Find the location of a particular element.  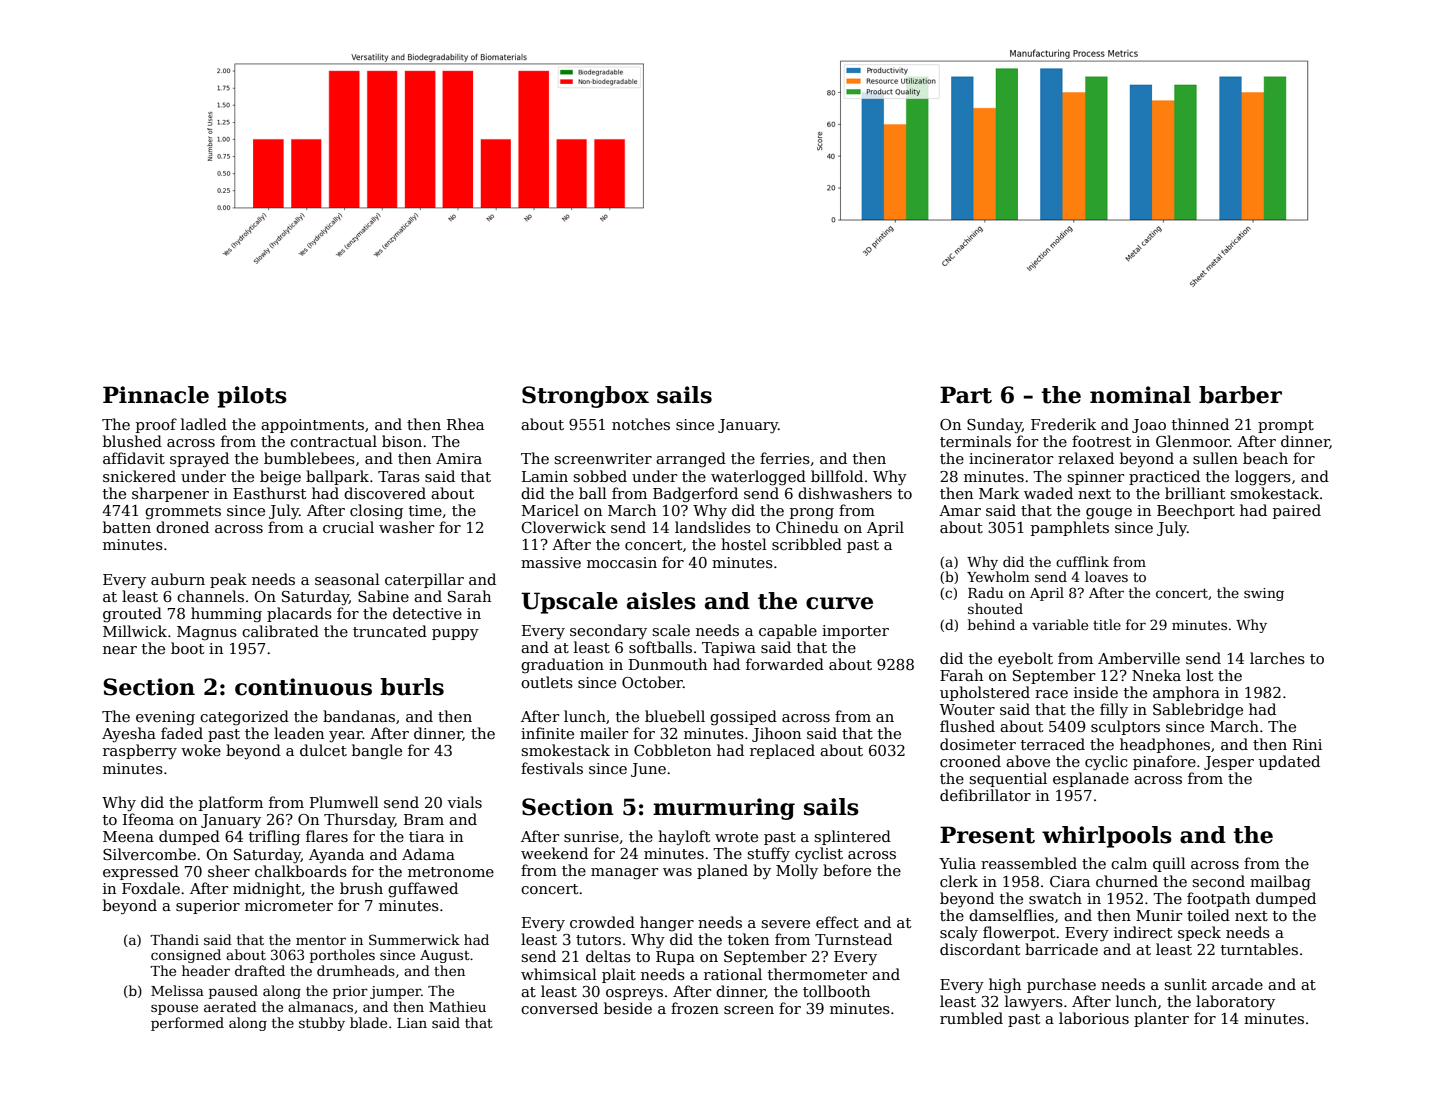

snickered is located at coordinates (139, 476).
